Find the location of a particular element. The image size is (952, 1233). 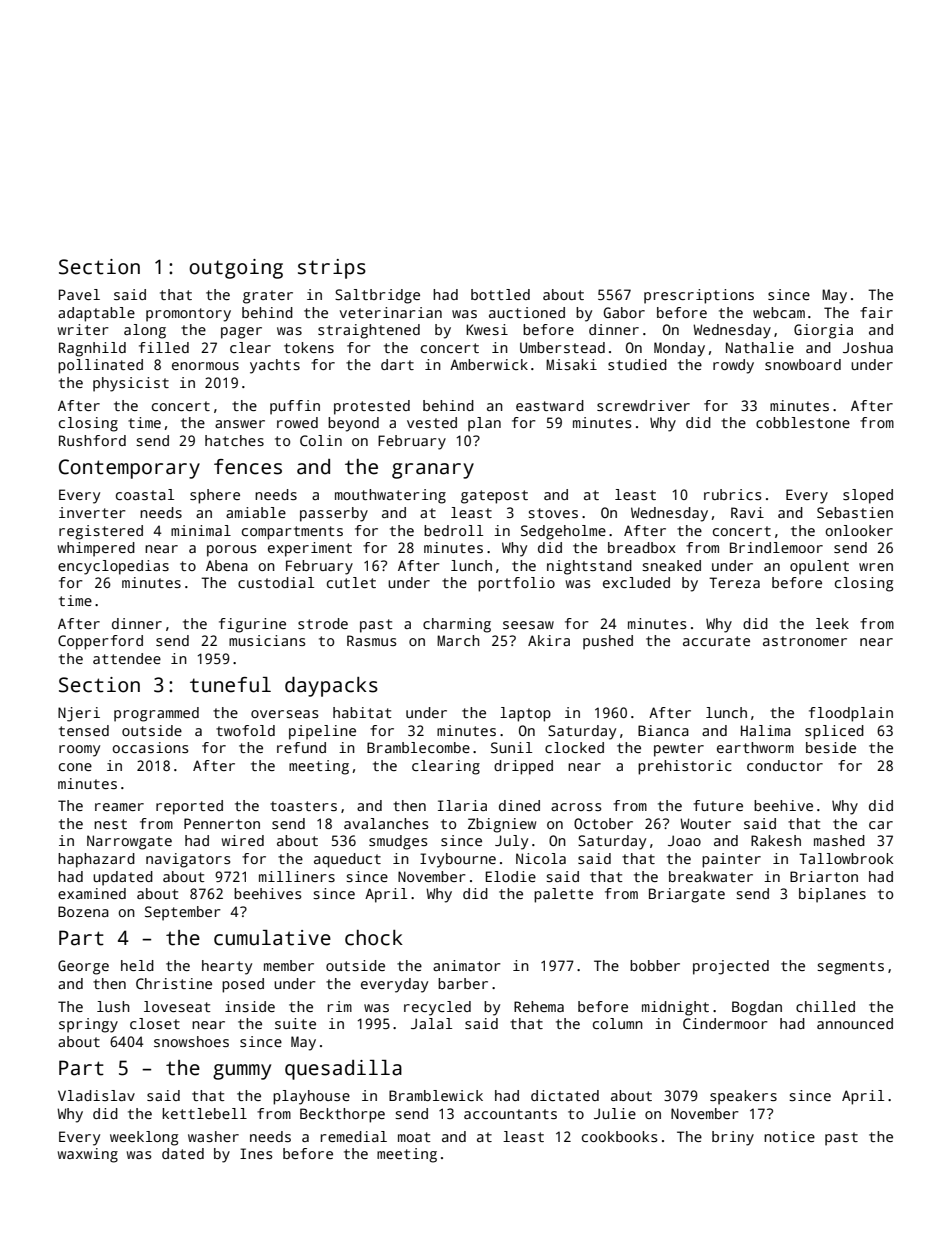

Briarton is located at coordinates (824, 876).
